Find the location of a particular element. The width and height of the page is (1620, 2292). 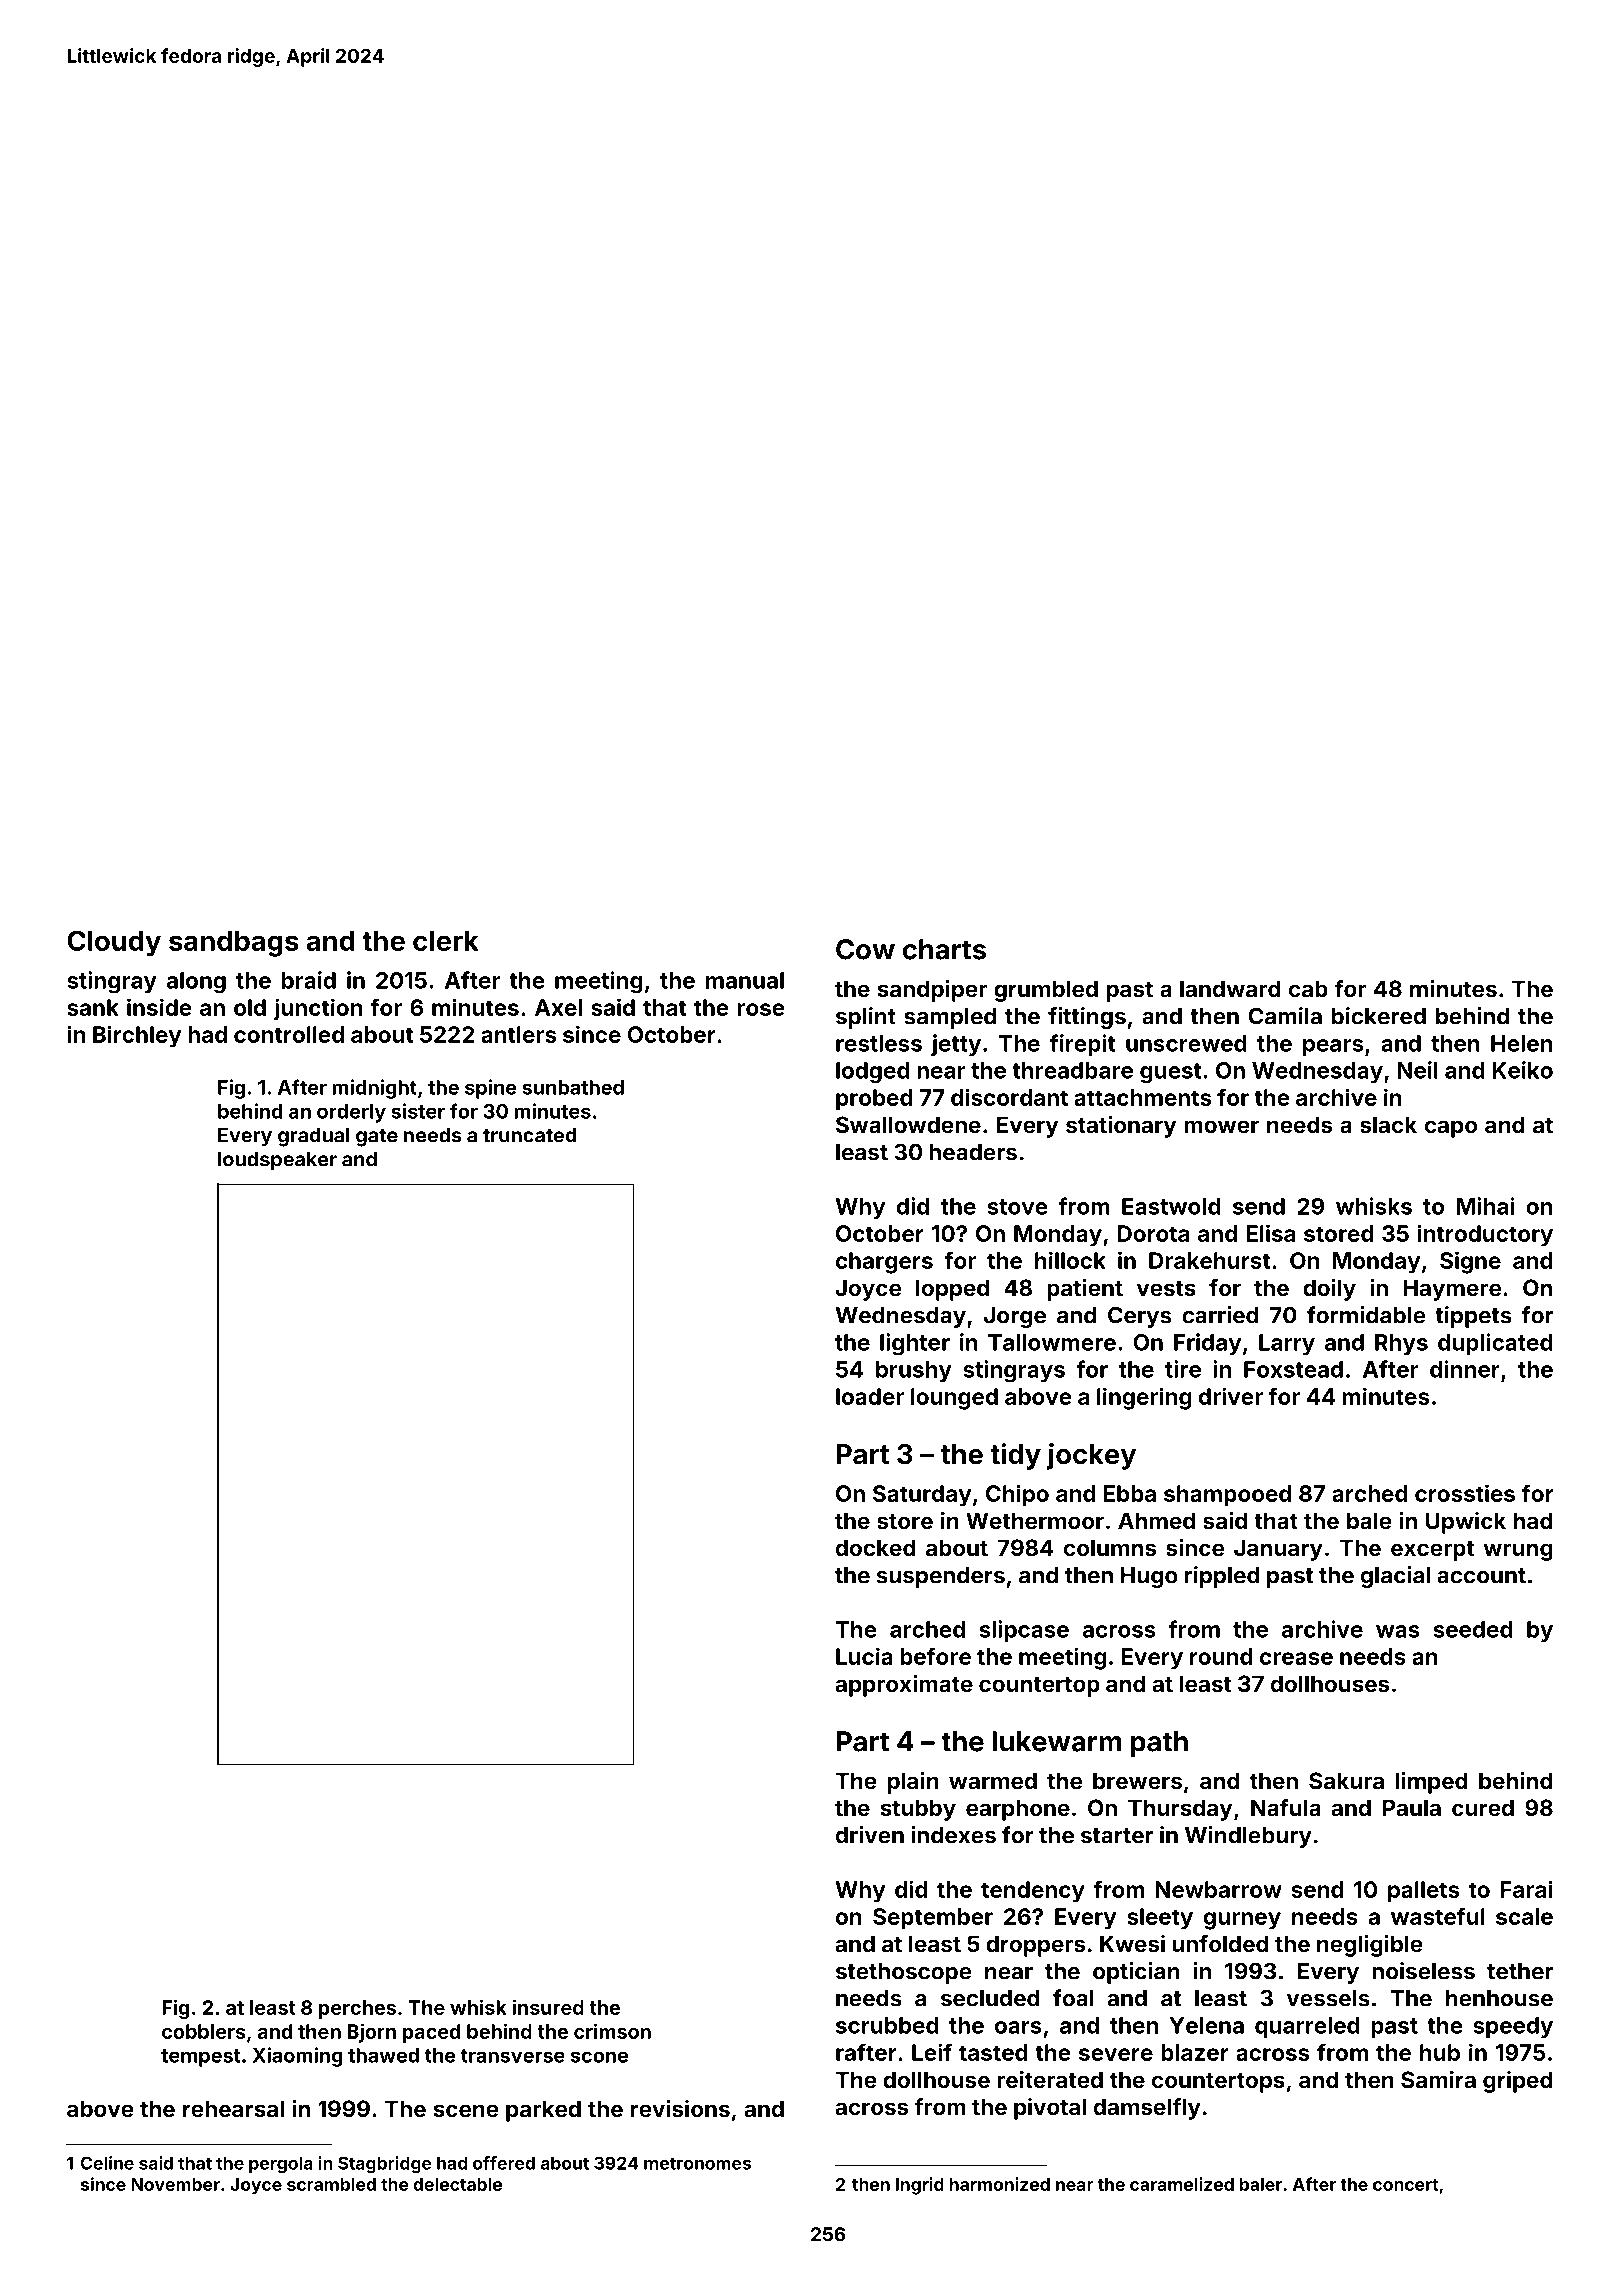

Farai is located at coordinates (1526, 1889).
